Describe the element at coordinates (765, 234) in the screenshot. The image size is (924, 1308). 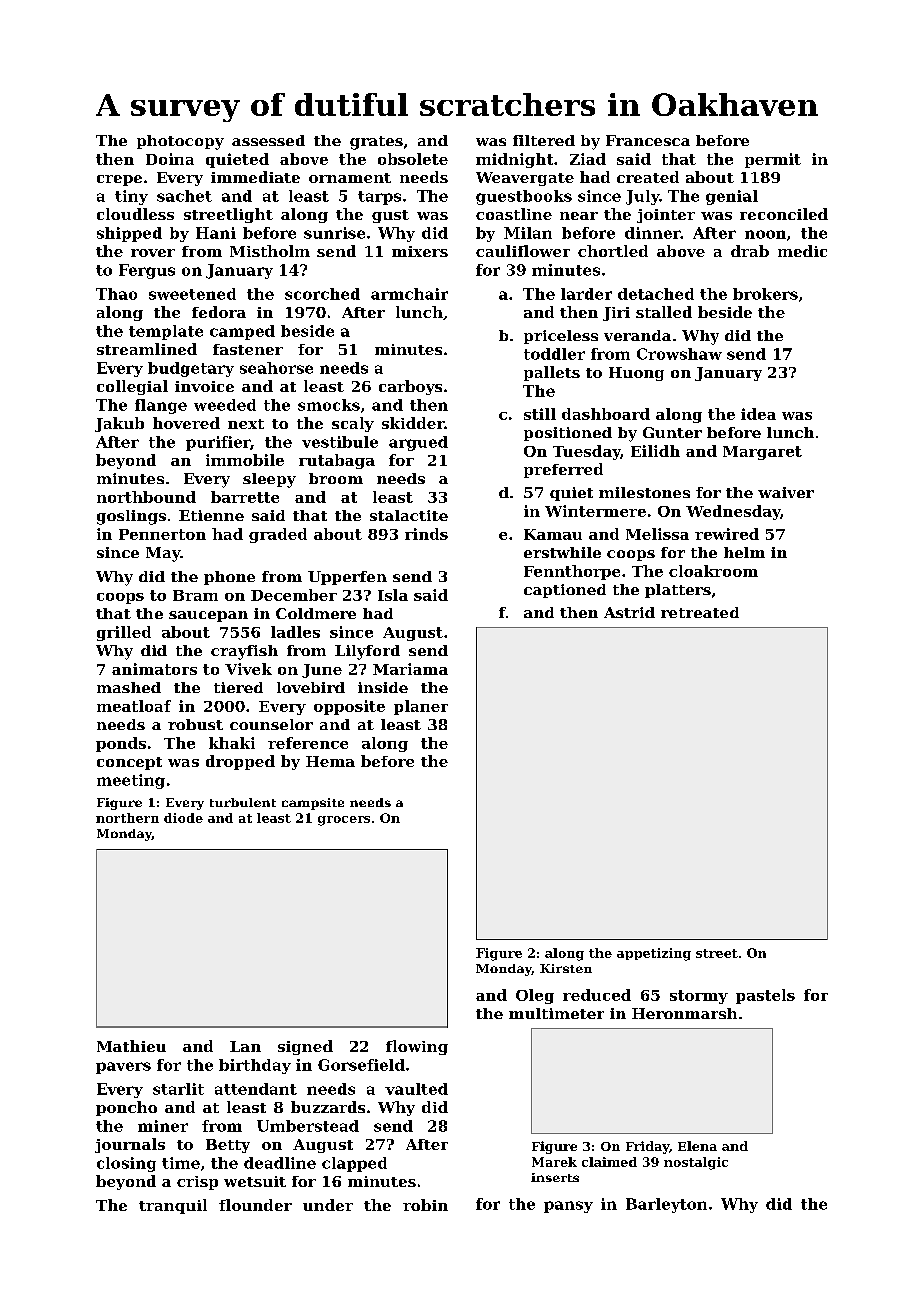
I see `noon` at that location.
